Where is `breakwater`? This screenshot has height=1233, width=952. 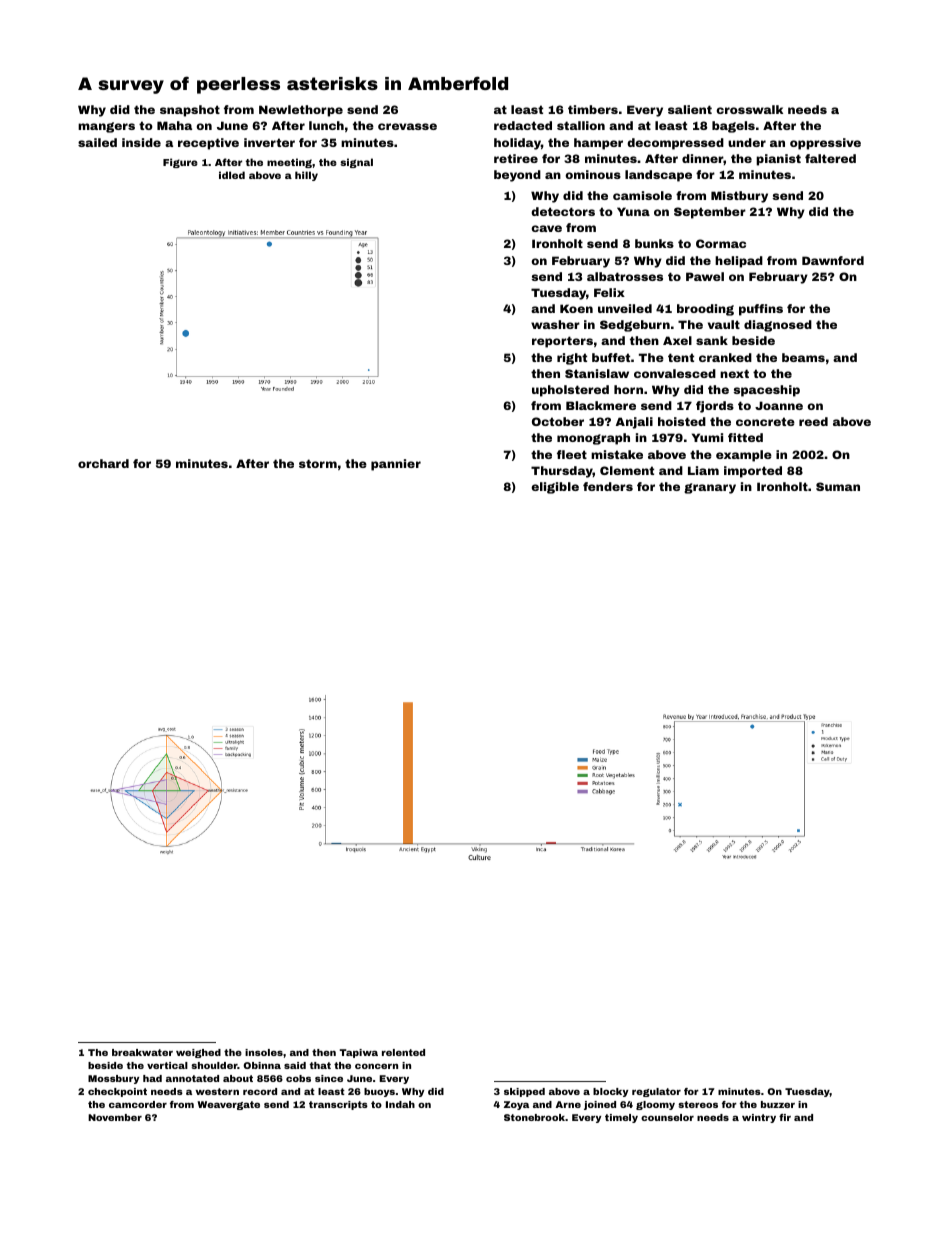
breakwater is located at coordinates (142, 1052).
